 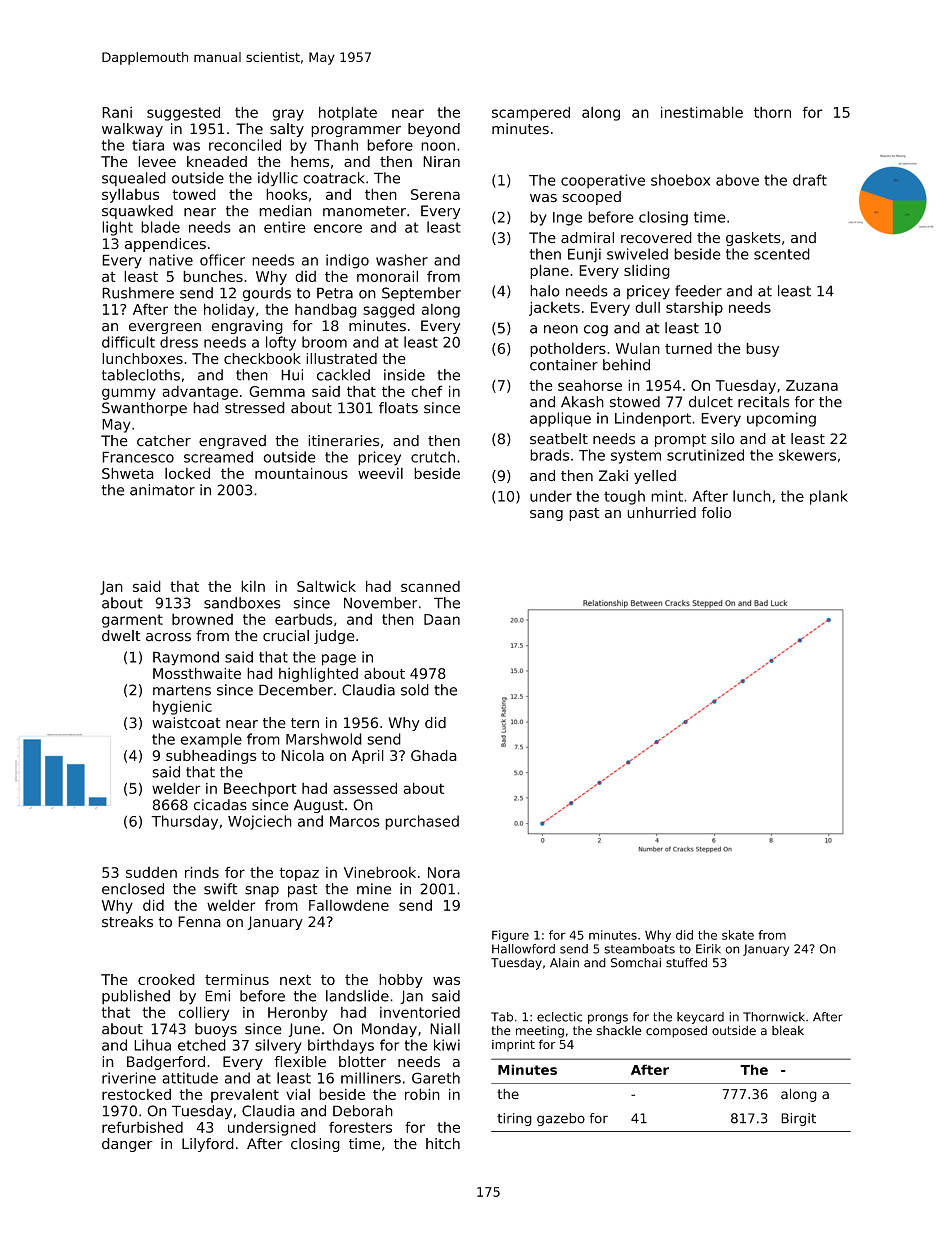 I want to click on suggested, so click(x=183, y=113).
